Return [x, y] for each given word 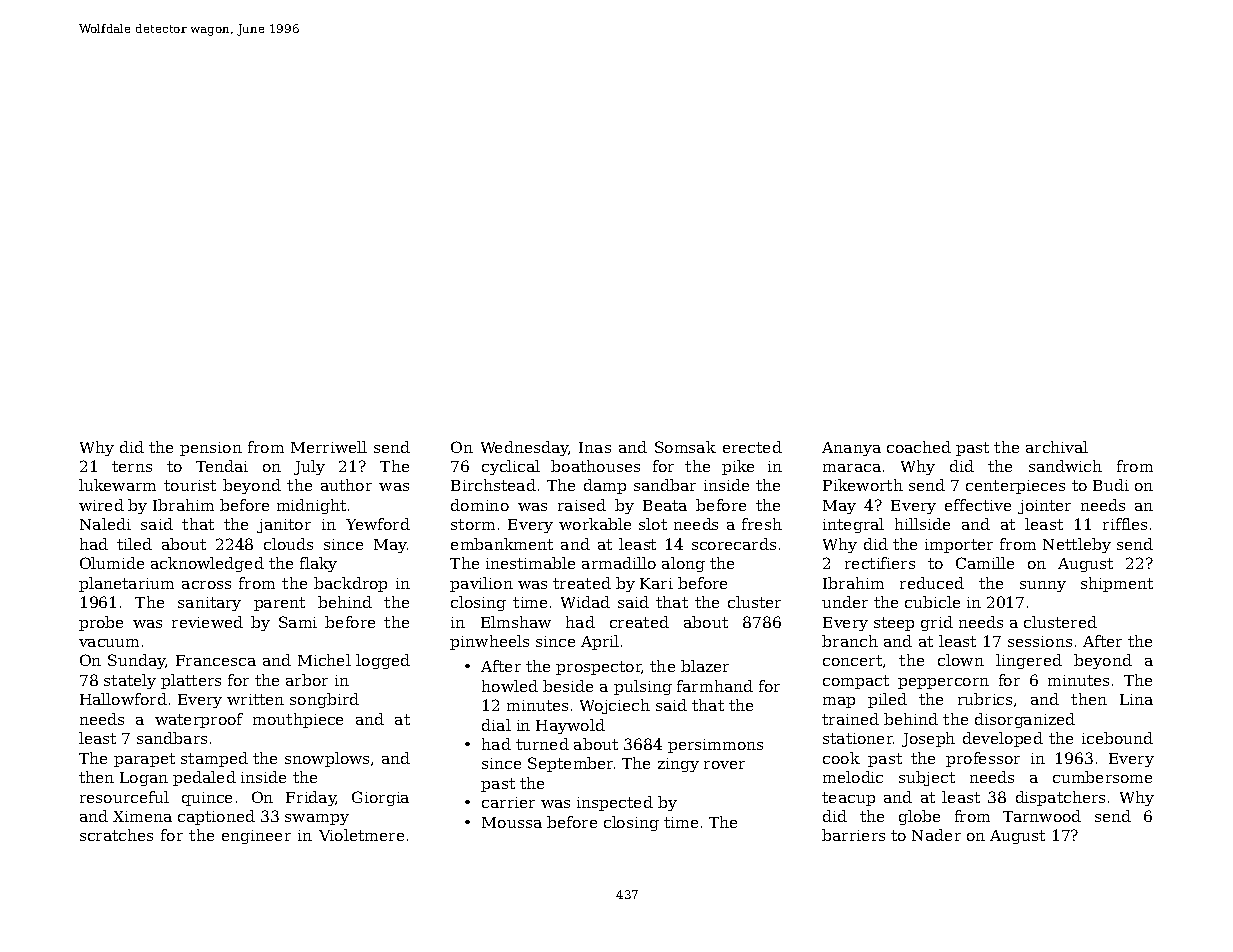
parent [279, 604]
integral [853, 525]
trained [850, 719]
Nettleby [1077, 545]
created [639, 622]
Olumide [112, 563]
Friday [311, 798]
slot [653, 524]
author [346, 485]
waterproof [199, 720]
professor [983, 759]
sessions [1040, 641]
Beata [665, 505]
